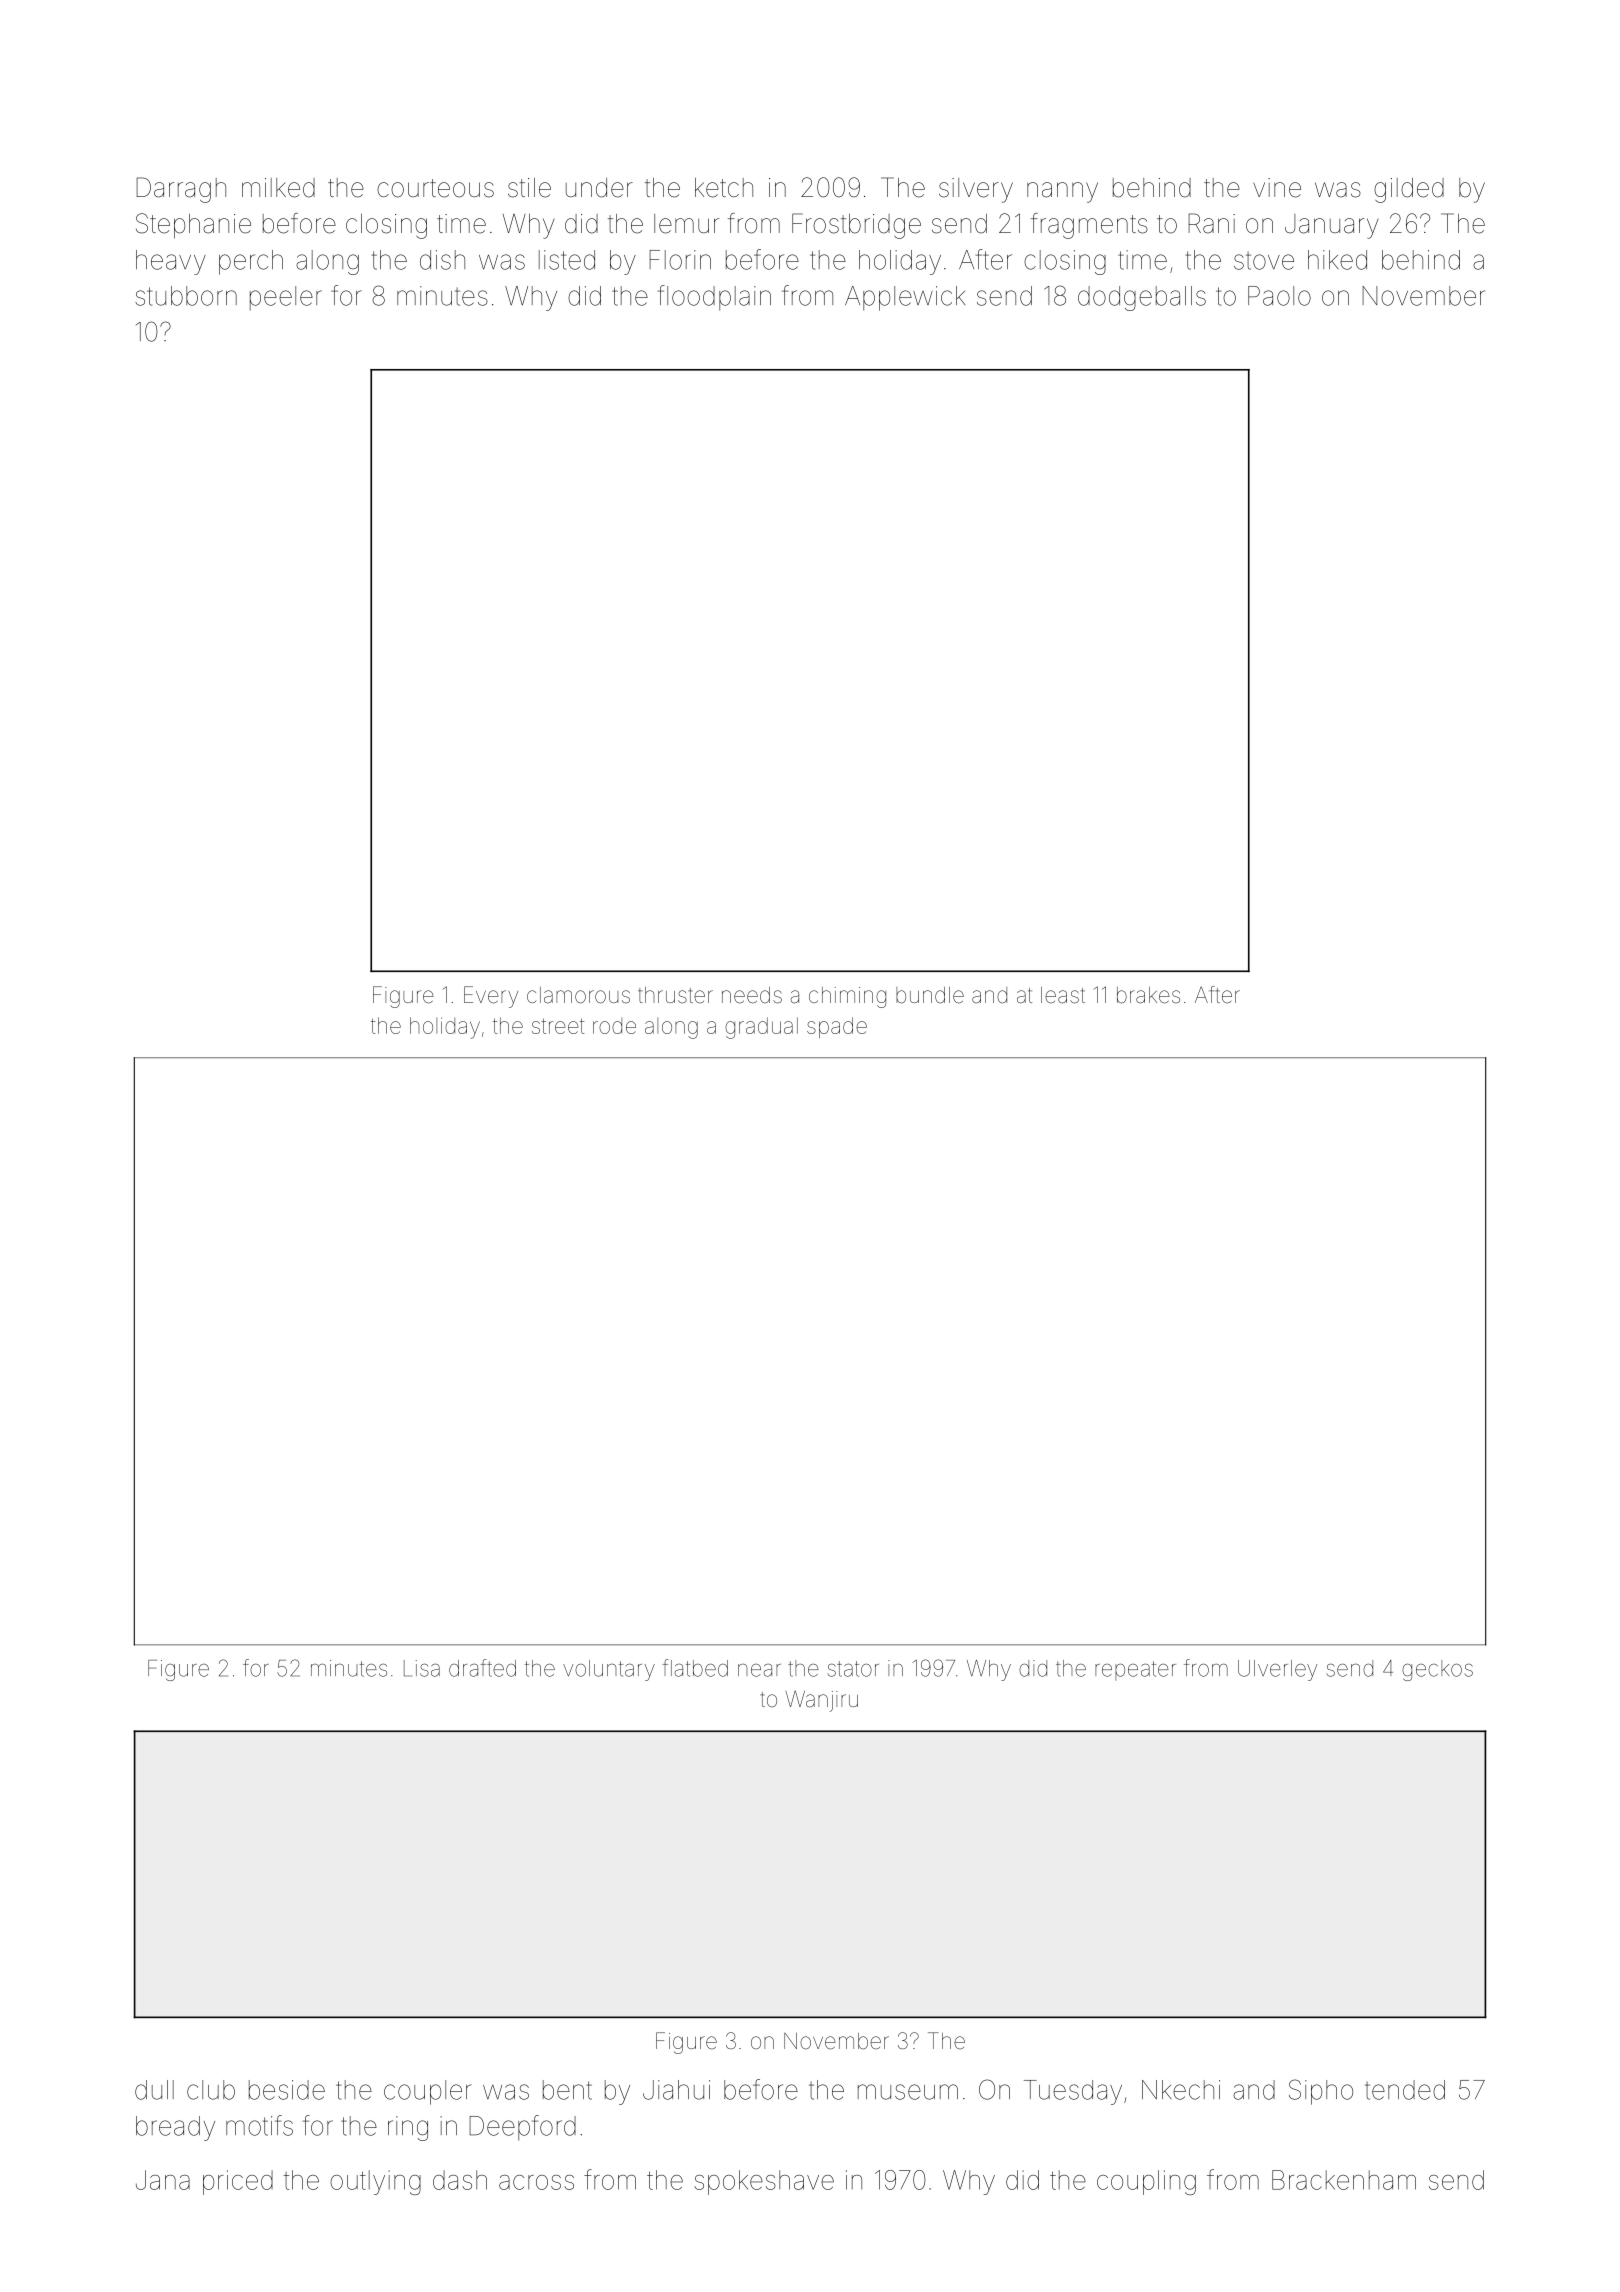  What do you see at coordinates (1344, 2180) in the screenshot?
I see `Brackenham` at bounding box center [1344, 2180].
